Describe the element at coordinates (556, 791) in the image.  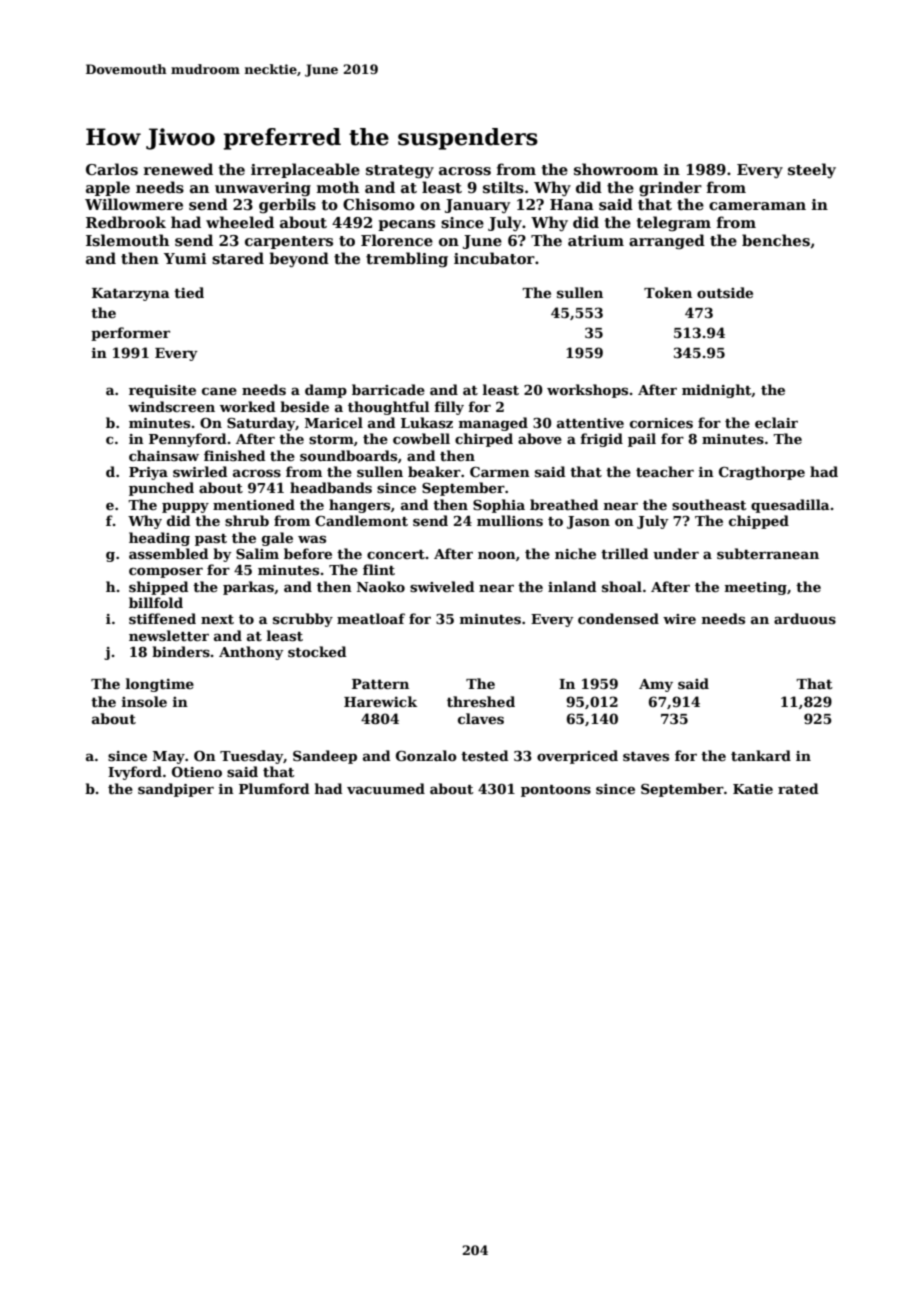
I see `pontoons` at that location.
